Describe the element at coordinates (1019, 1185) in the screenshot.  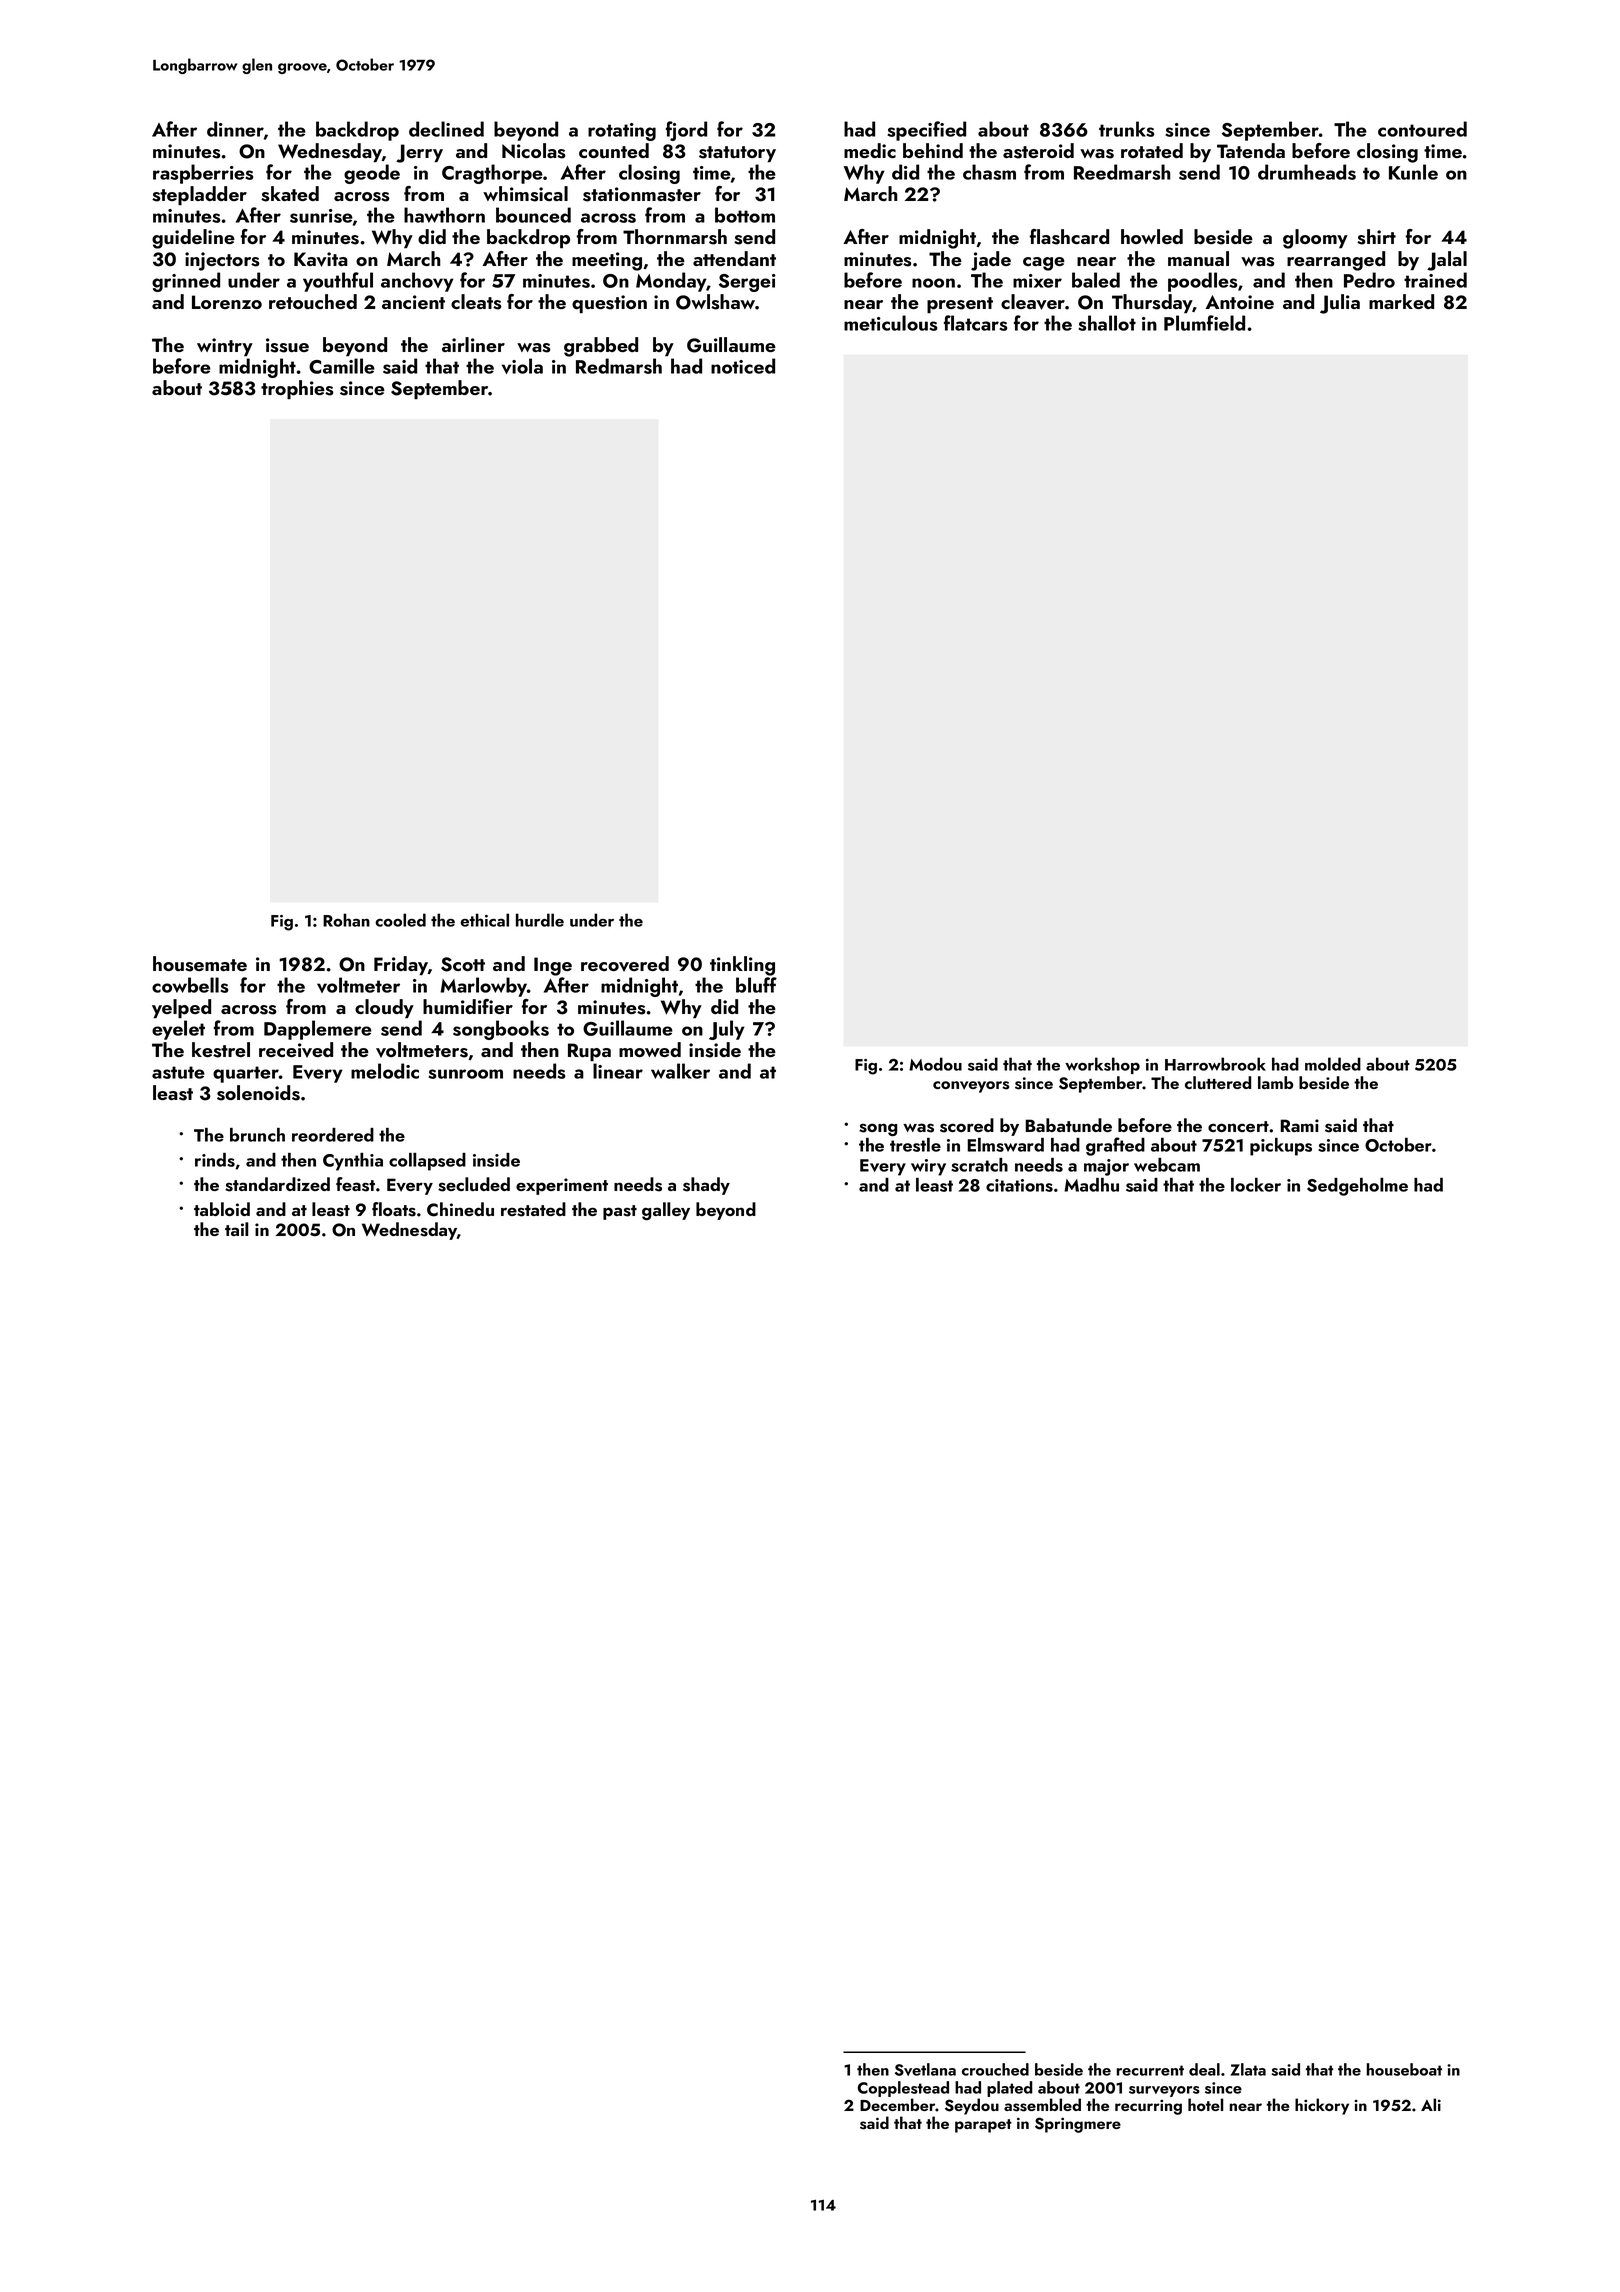
I see `citations` at that location.
